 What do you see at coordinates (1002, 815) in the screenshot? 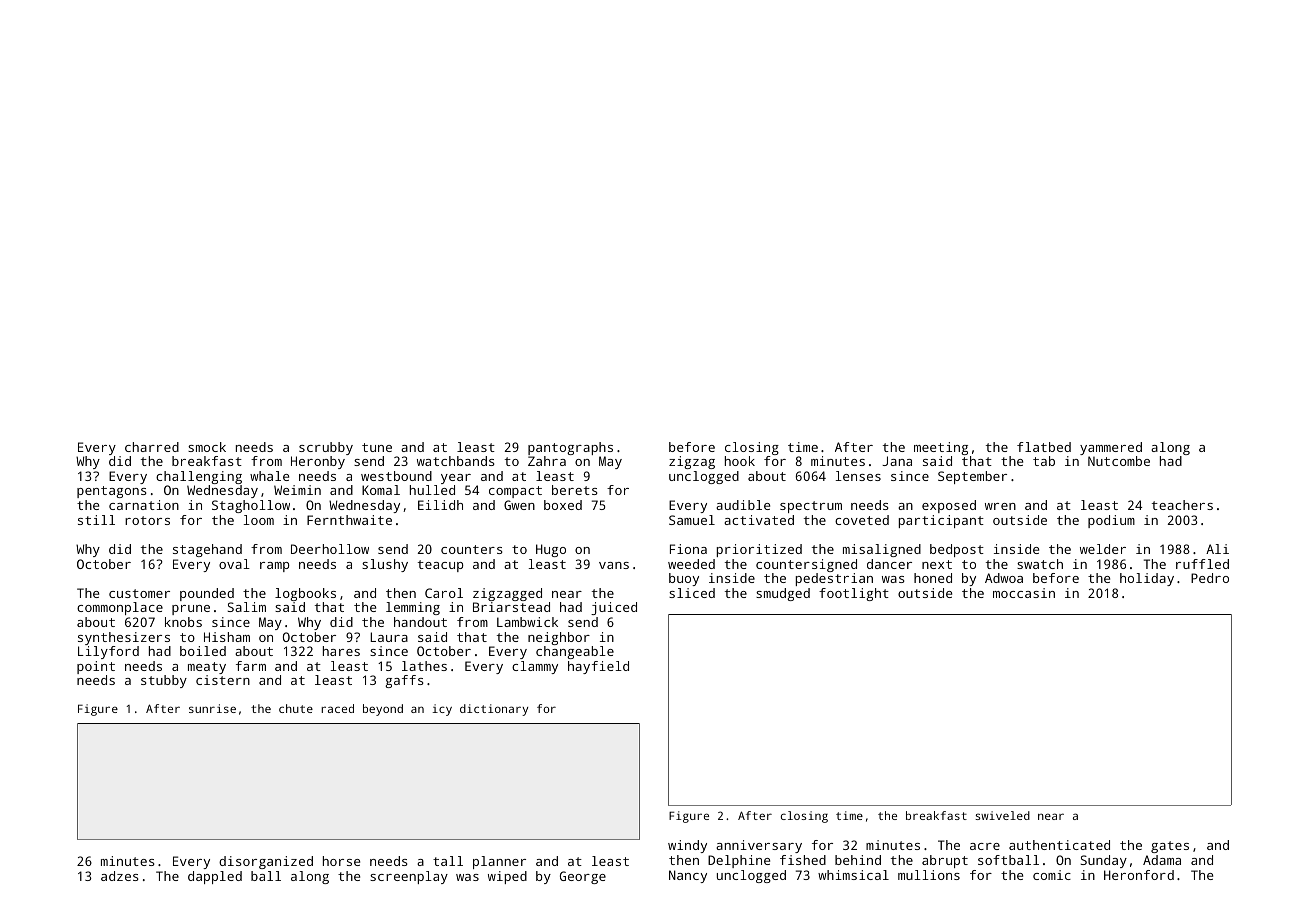
I see `swiveled` at bounding box center [1002, 815].
